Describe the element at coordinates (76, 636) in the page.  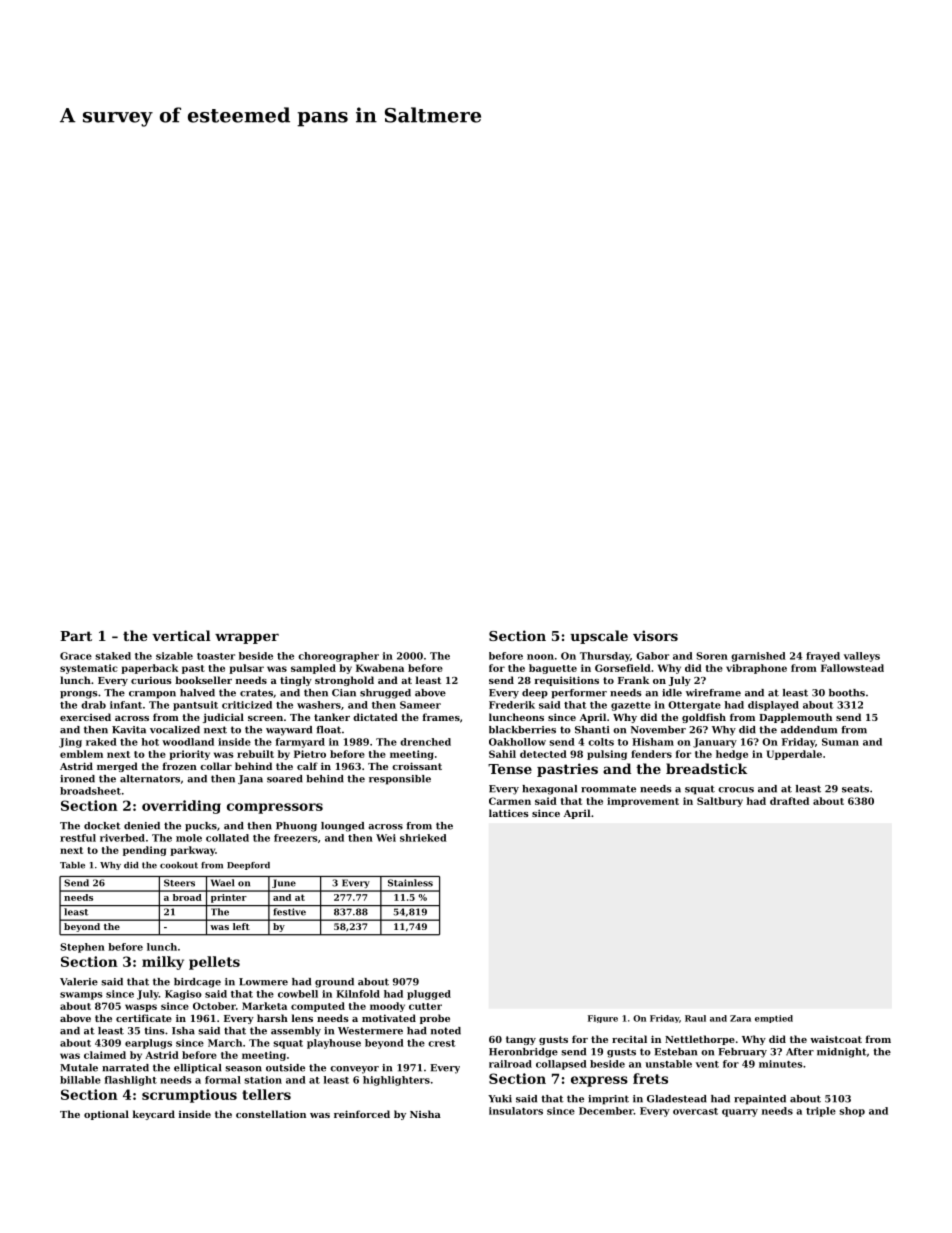
I see `Part` at that location.
